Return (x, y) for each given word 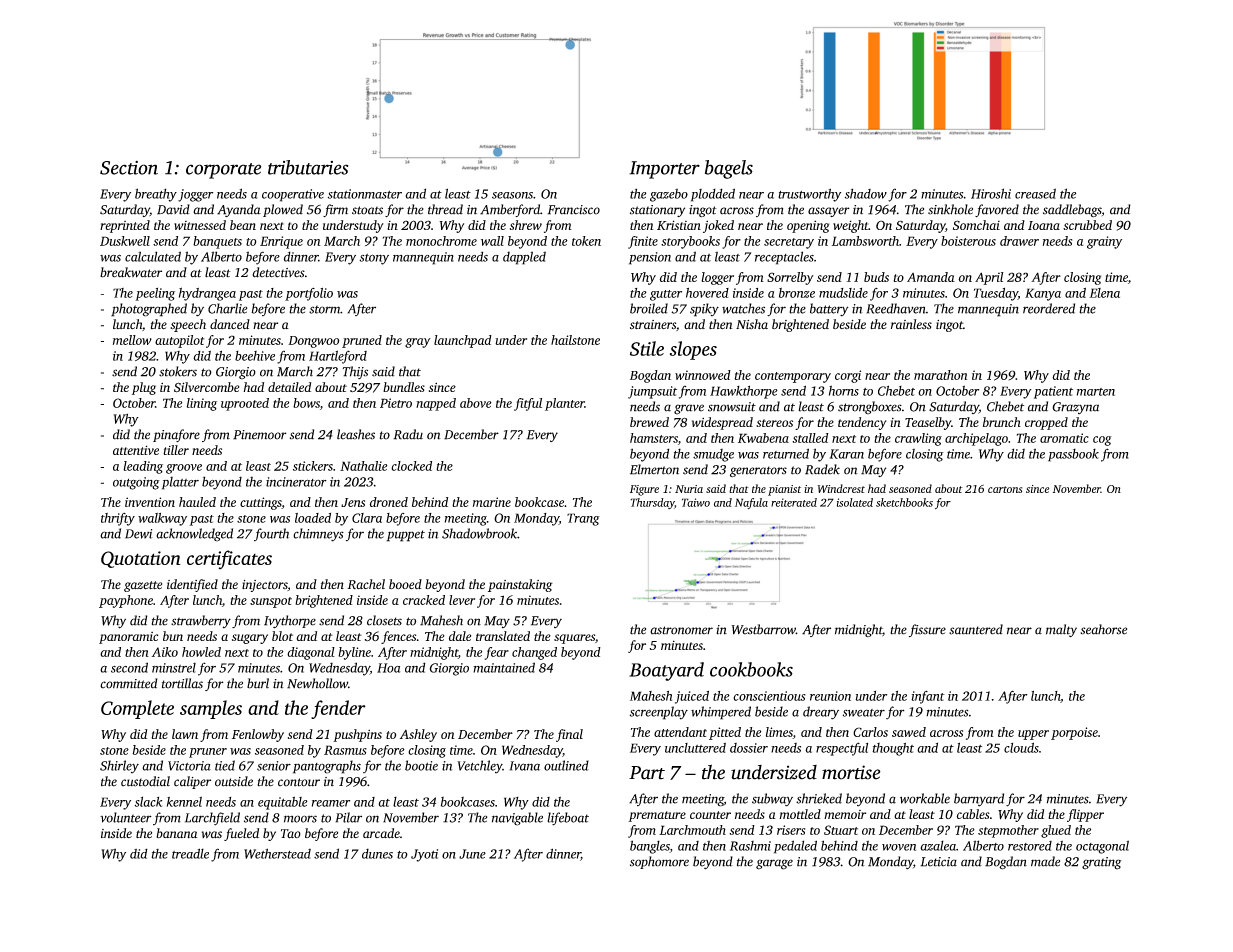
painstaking (520, 585)
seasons (512, 195)
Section (129, 168)
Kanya (1043, 294)
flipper (1085, 815)
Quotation (141, 559)
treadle (190, 853)
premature (657, 816)
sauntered (976, 629)
